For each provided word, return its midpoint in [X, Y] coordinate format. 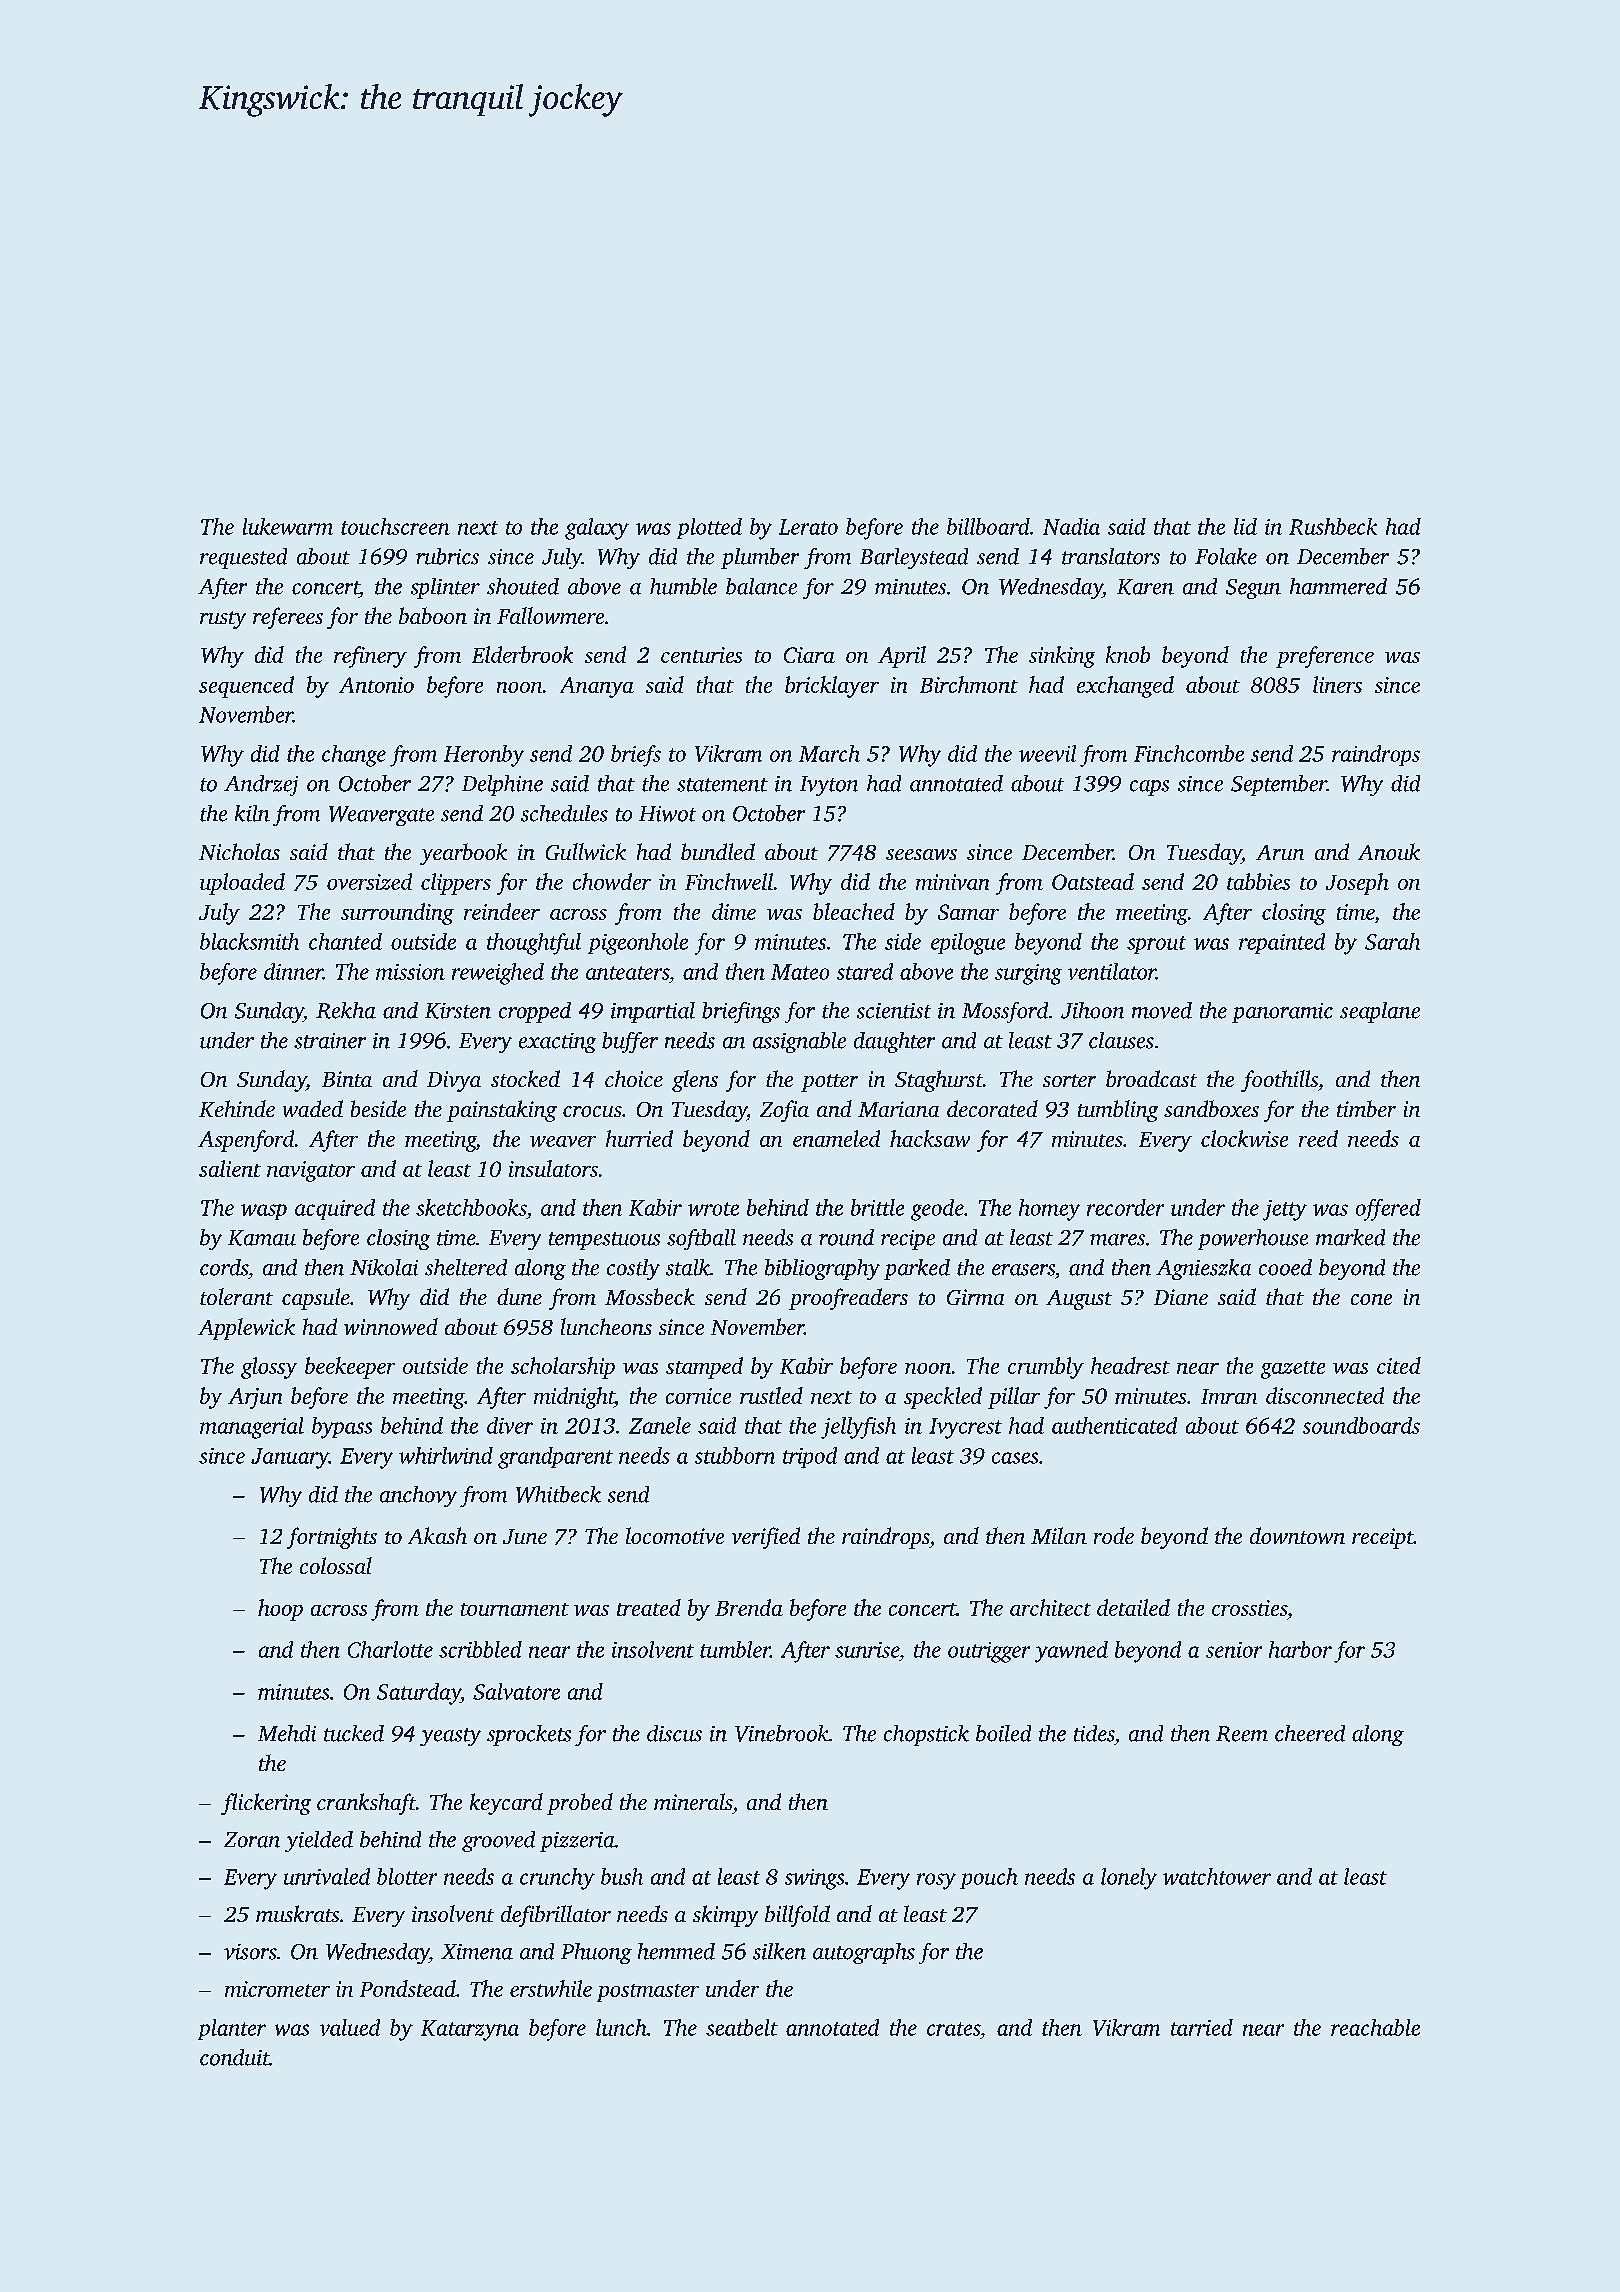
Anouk [1389, 851]
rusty [223, 620]
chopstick [926, 1735]
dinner [293, 971]
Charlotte [390, 1649]
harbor [1300, 1649]
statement [722, 785]
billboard [988, 526]
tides [1094, 1733]
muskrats [297, 1913]
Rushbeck [1333, 526]
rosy [936, 1881]
